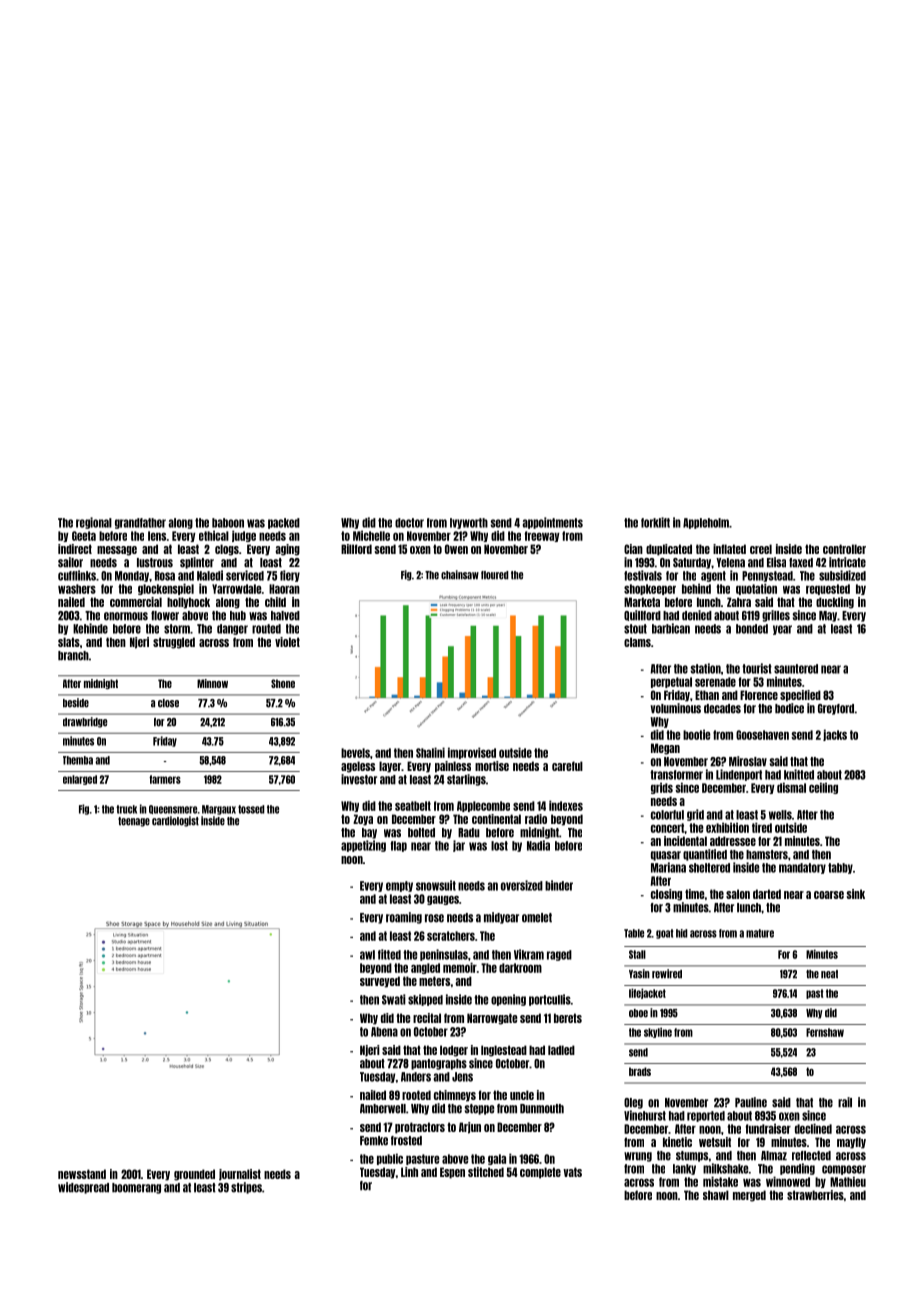  I want to click on clams, so click(637, 642).
